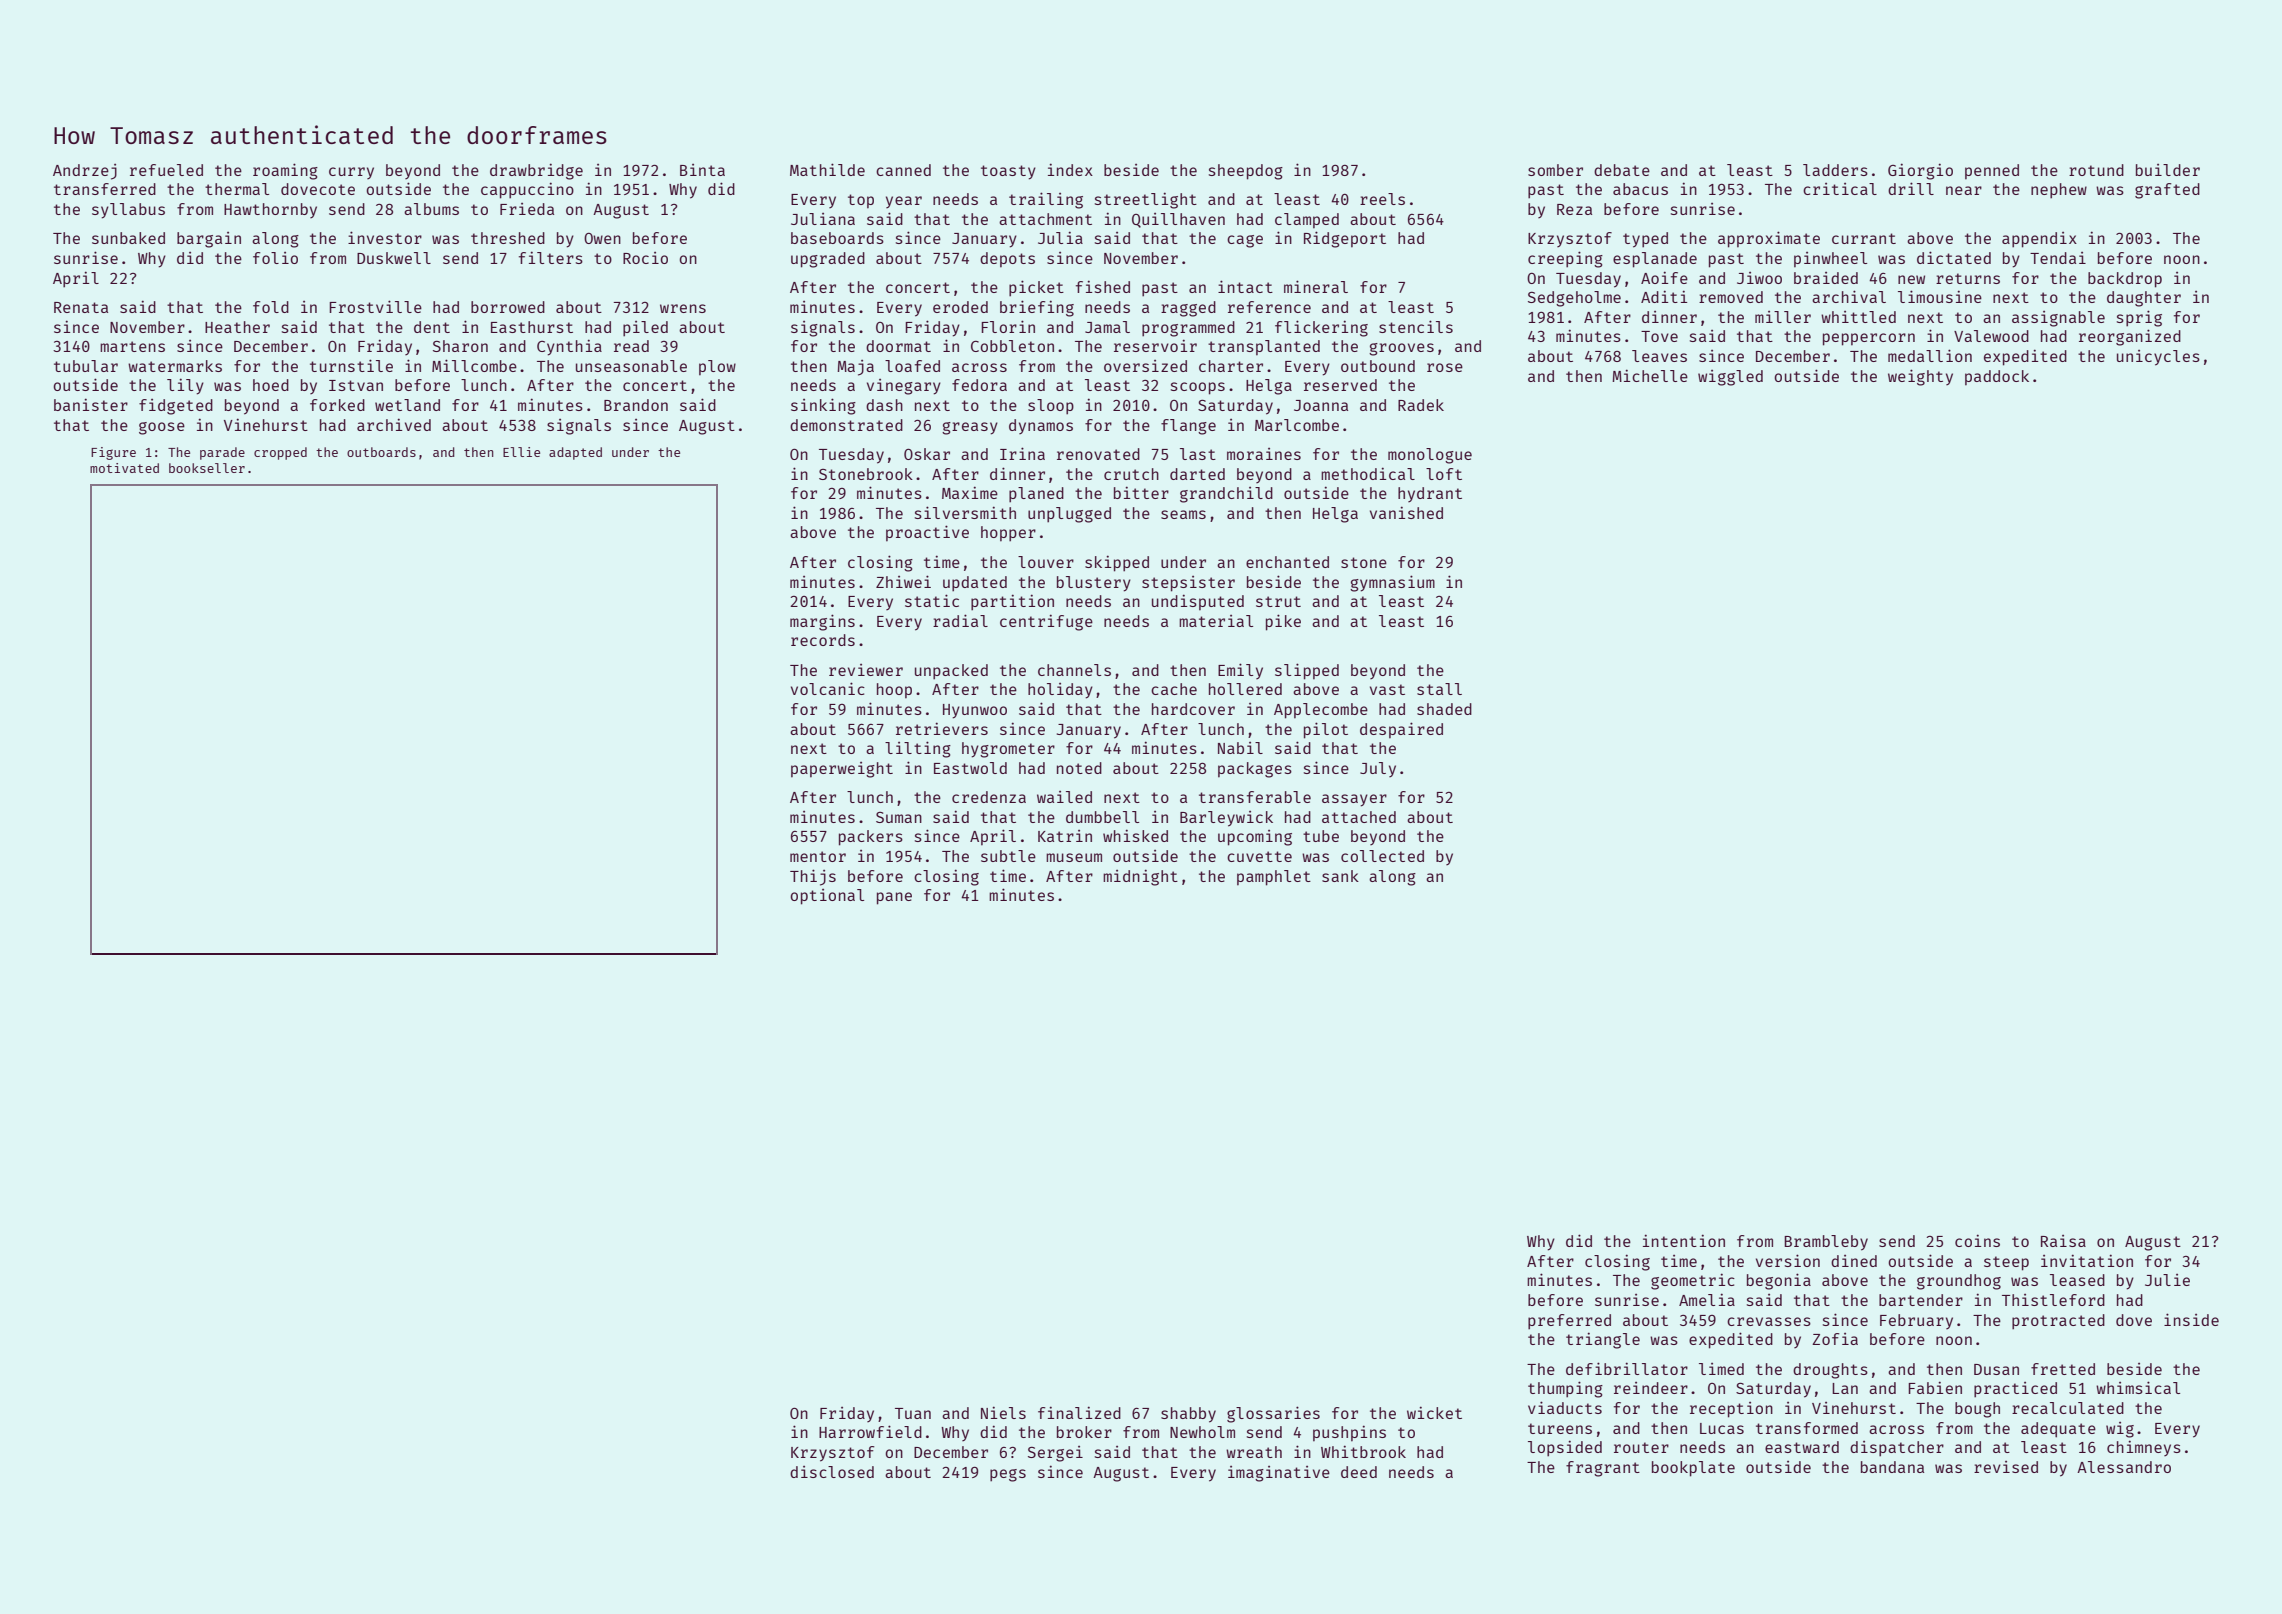 The width and height of the screenshot is (2282, 1614). What do you see at coordinates (827, 169) in the screenshot?
I see `Mathilde` at bounding box center [827, 169].
